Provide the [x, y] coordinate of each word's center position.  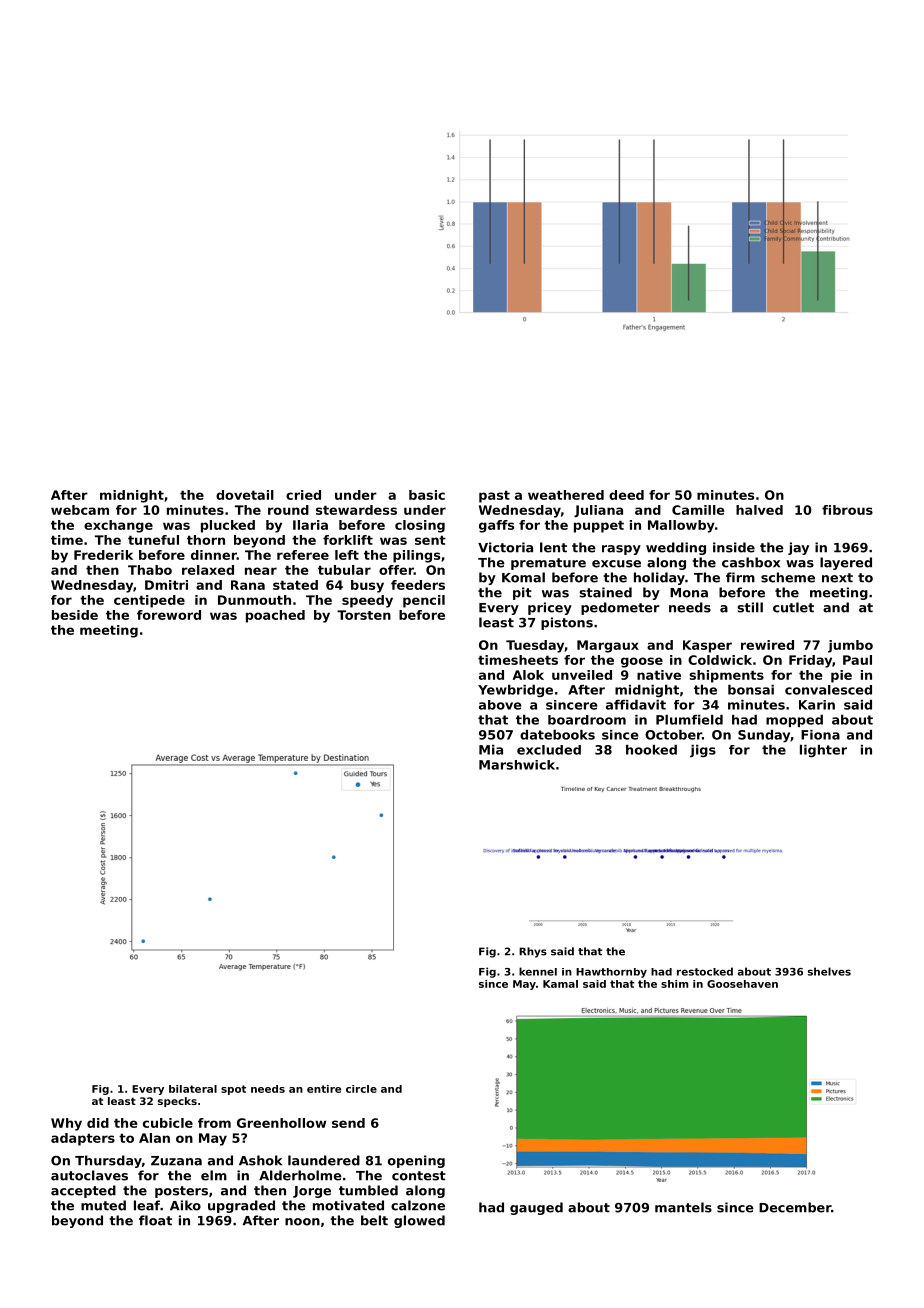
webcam [80, 510]
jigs [703, 751]
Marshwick [517, 765]
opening [416, 1161]
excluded [549, 750]
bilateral [193, 1089]
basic [427, 495]
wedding [676, 548]
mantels [683, 1207]
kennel [538, 971]
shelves [829, 971]
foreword [169, 615]
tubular [344, 570]
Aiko [185, 1205]
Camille [698, 510]
